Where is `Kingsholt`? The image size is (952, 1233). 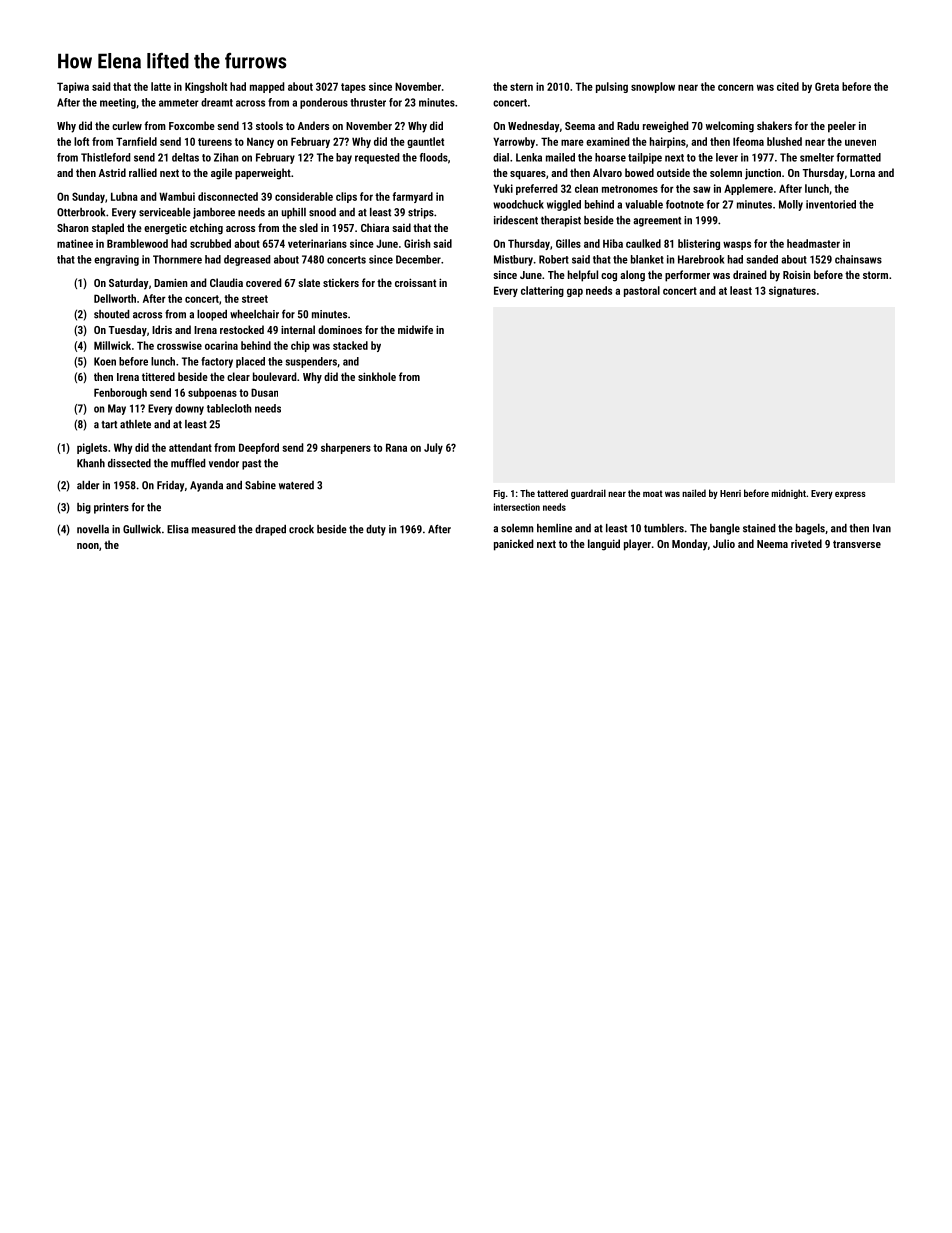
Kingsholt is located at coordinates (206, 87).
